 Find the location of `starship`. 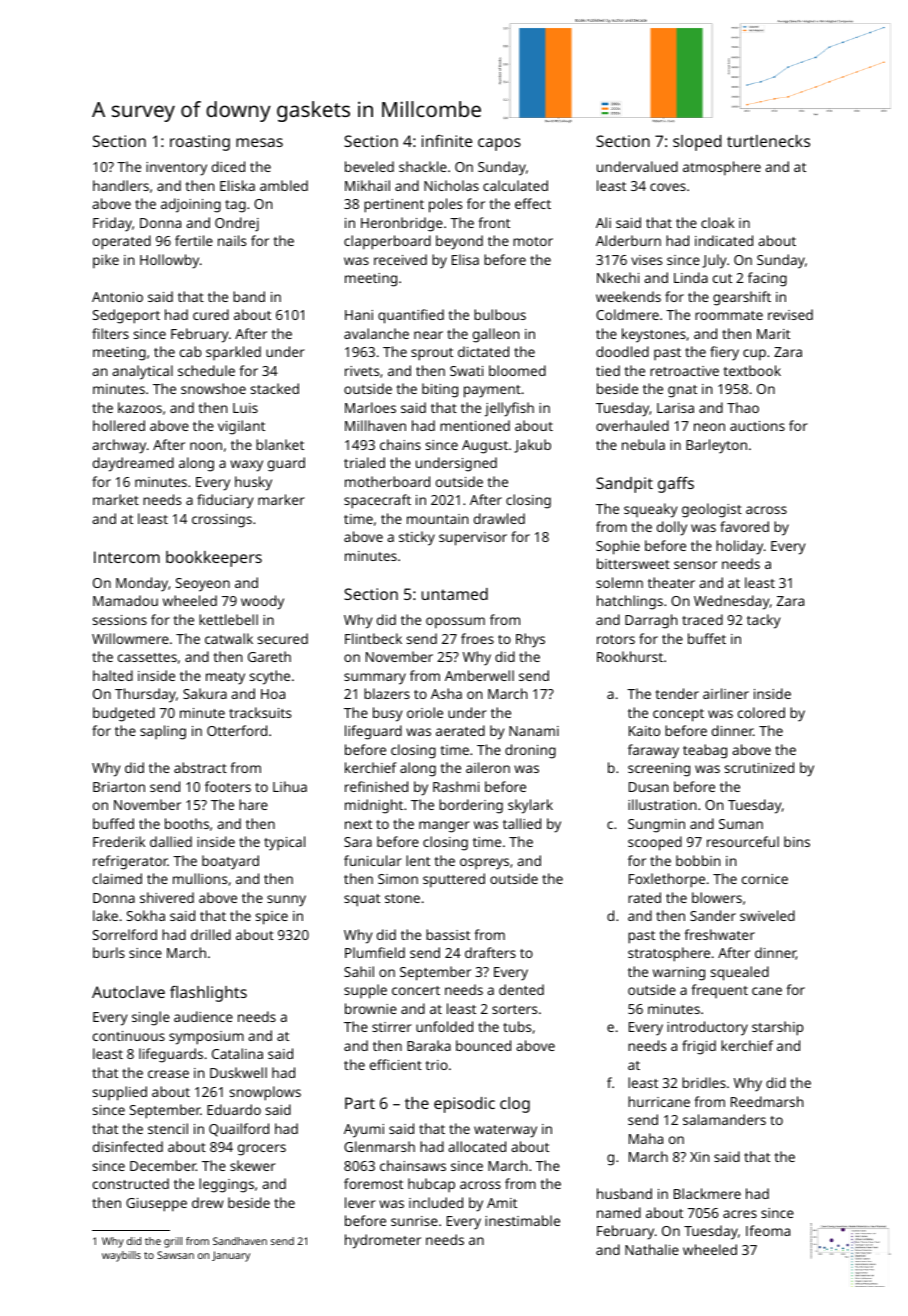

starship is located at coordinates (778, 1028).
